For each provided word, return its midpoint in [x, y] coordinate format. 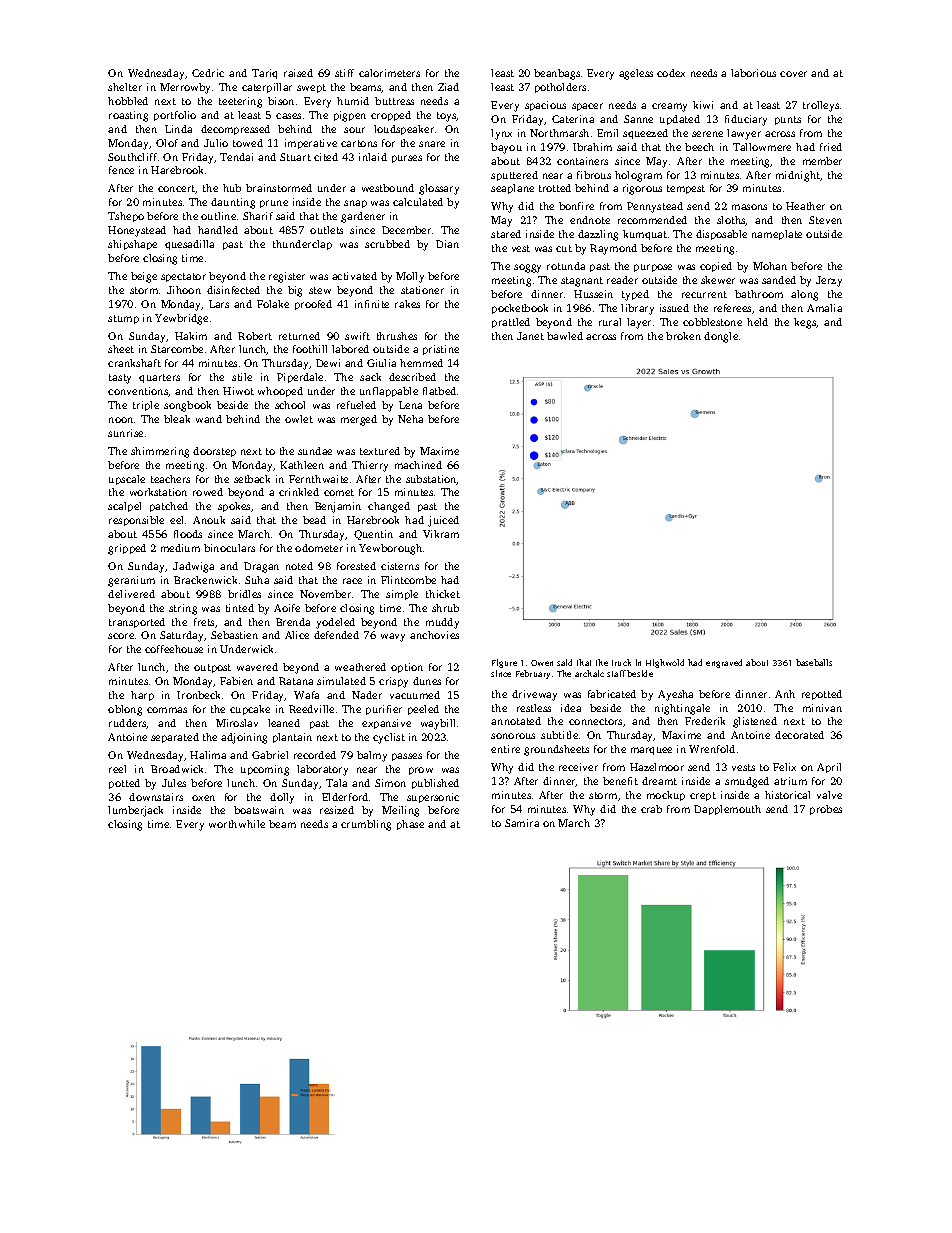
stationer [422, 290]
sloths [731, 221]
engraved [724, 663]
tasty [120, 379]
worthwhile [237, 824]
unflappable [389, 392]
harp [142, 696]
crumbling [366, 825]
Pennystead [655, 207]
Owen [542, 663]
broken [683, 336]
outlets [326, 230]
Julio [216, 143]
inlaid [373, 157]
